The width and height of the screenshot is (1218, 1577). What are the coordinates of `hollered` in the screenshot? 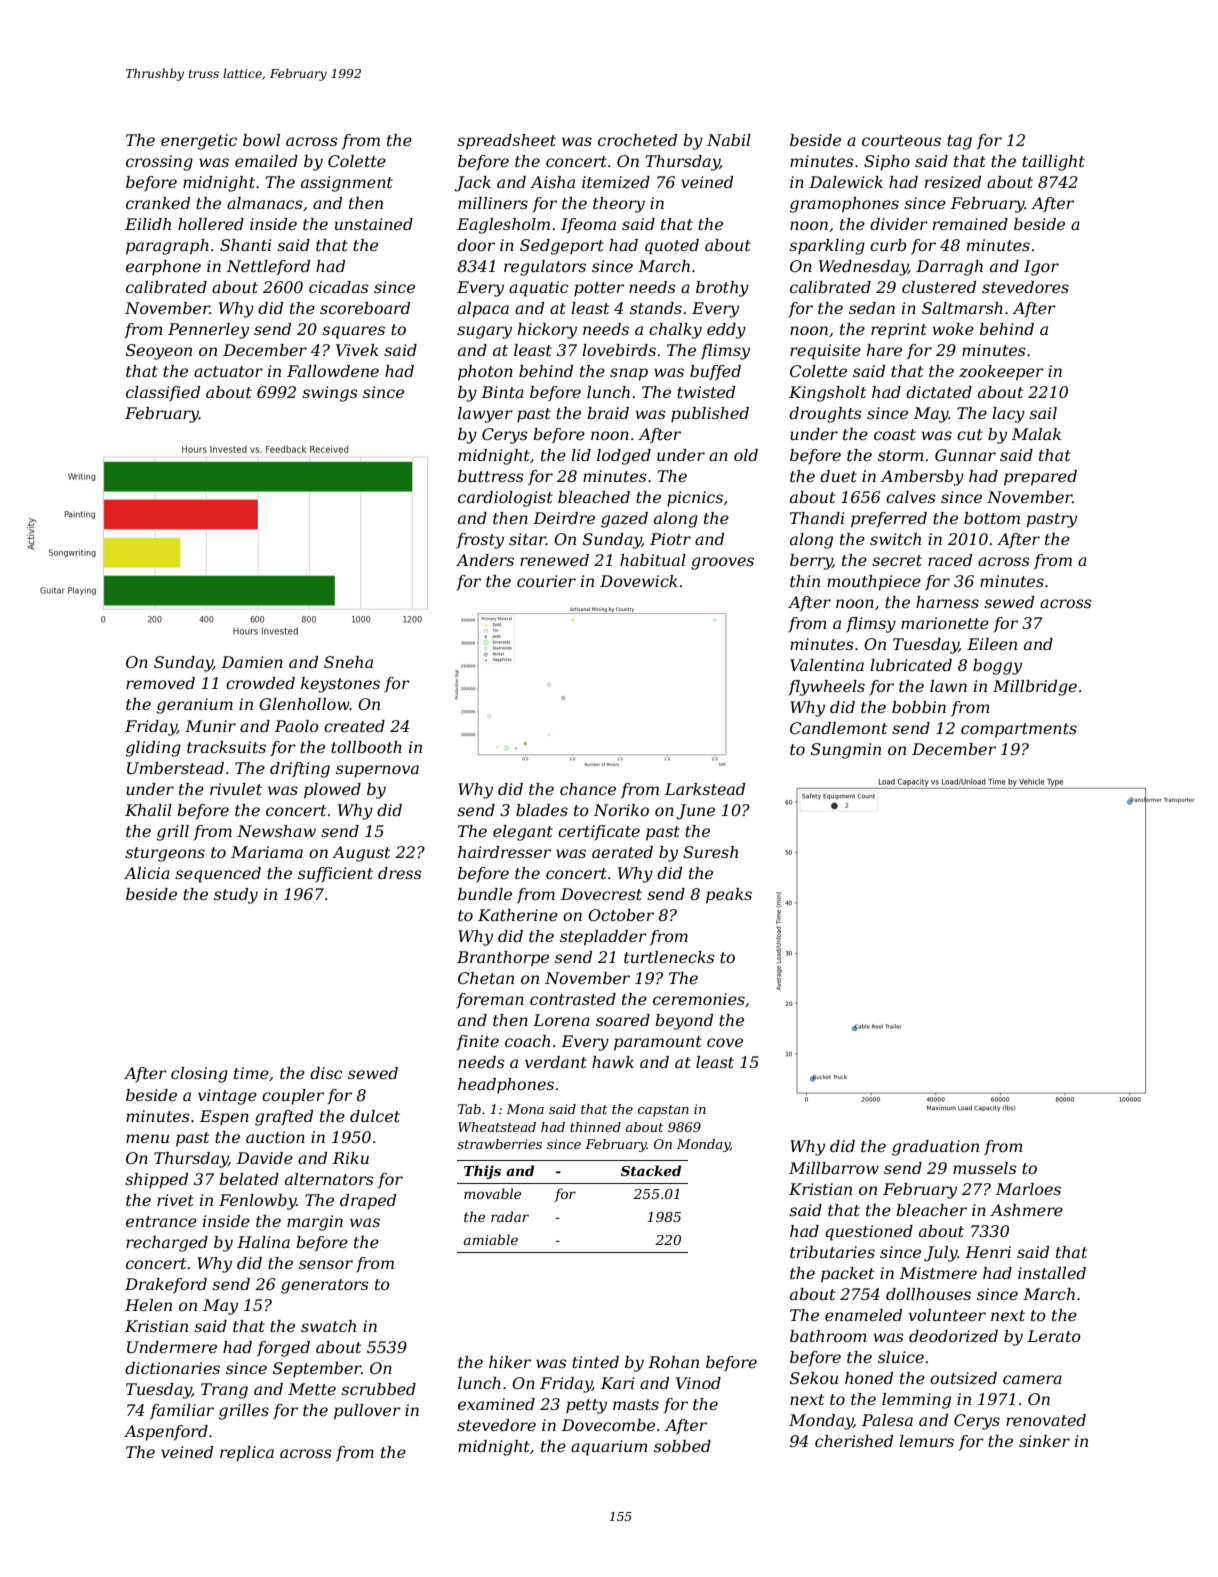 It's located at (211, 224).
